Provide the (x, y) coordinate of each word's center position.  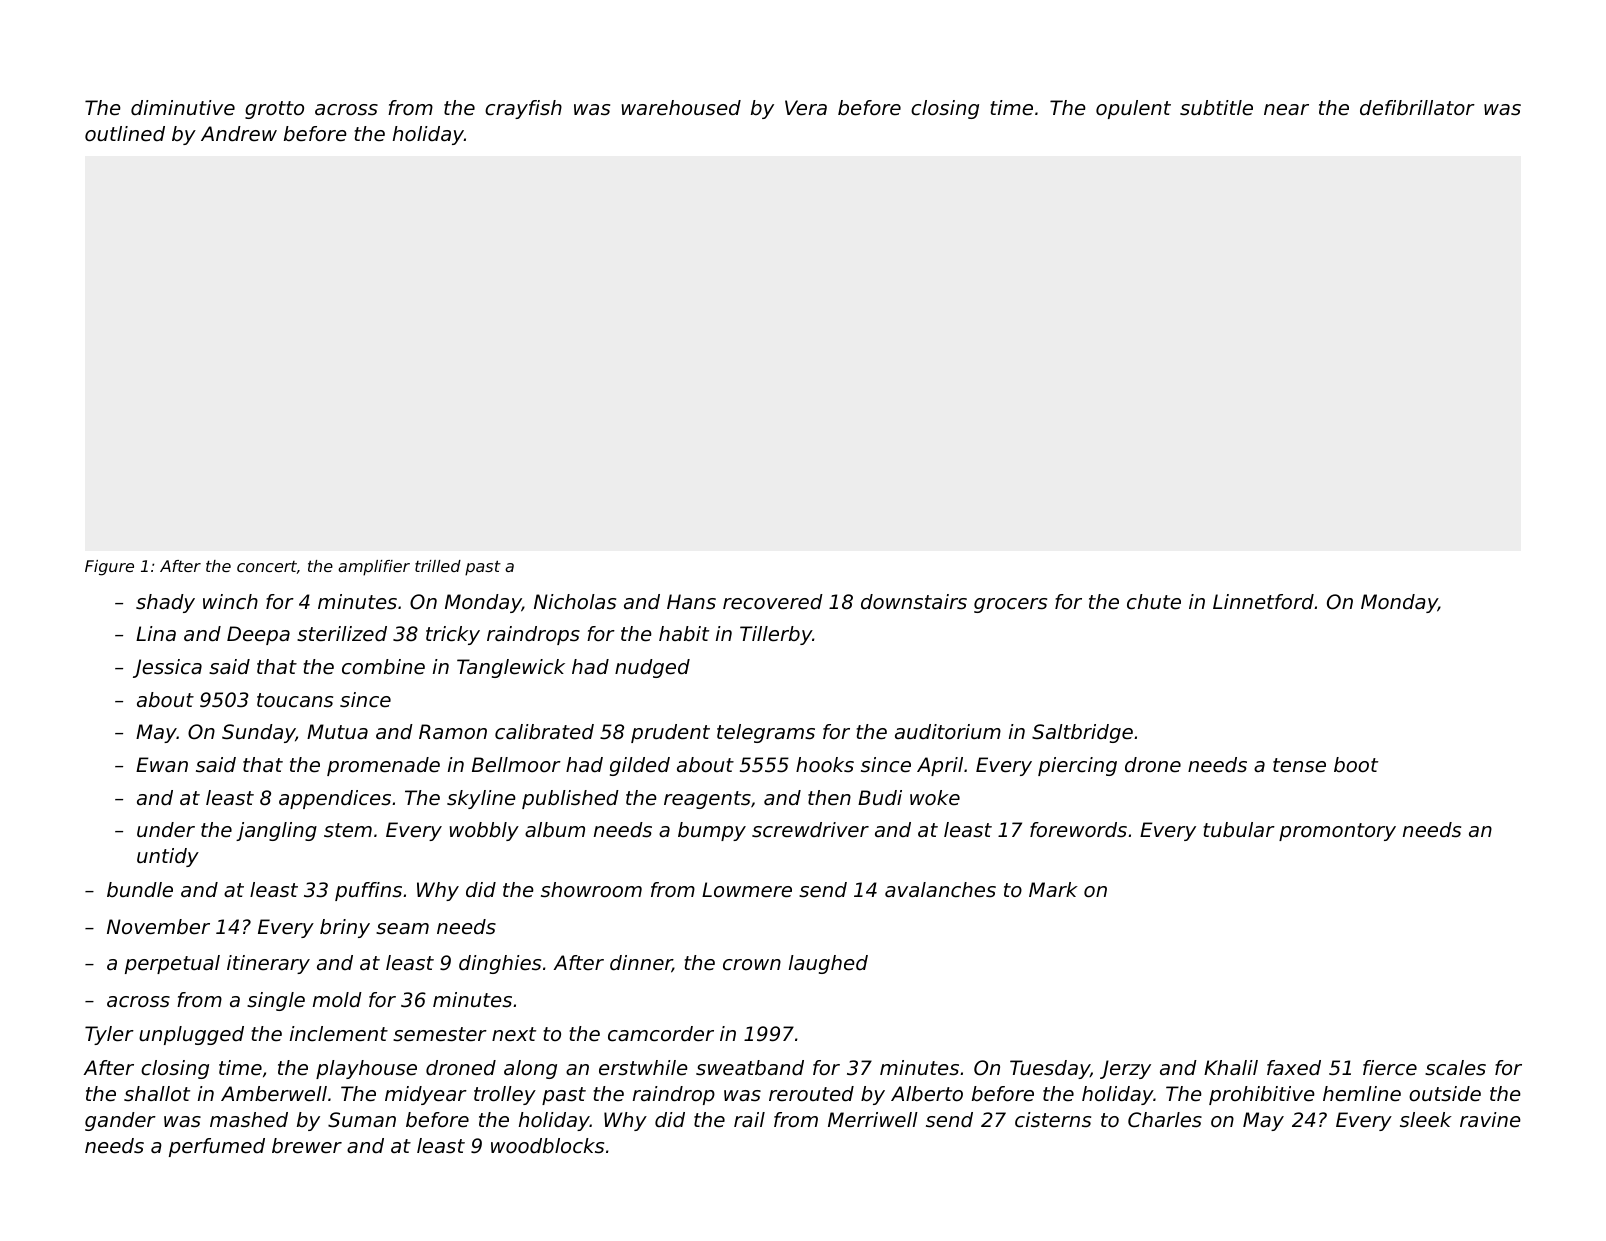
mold (337, 999)
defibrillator (1417, 108)
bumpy (712, 831)
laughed (828, 964)
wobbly (484, 831)
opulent (1133, 109)
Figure (109, 568)
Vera (806, 108)
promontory (1337, 832)
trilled (438, 566)
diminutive (183, 108)
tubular (1239, 830)
